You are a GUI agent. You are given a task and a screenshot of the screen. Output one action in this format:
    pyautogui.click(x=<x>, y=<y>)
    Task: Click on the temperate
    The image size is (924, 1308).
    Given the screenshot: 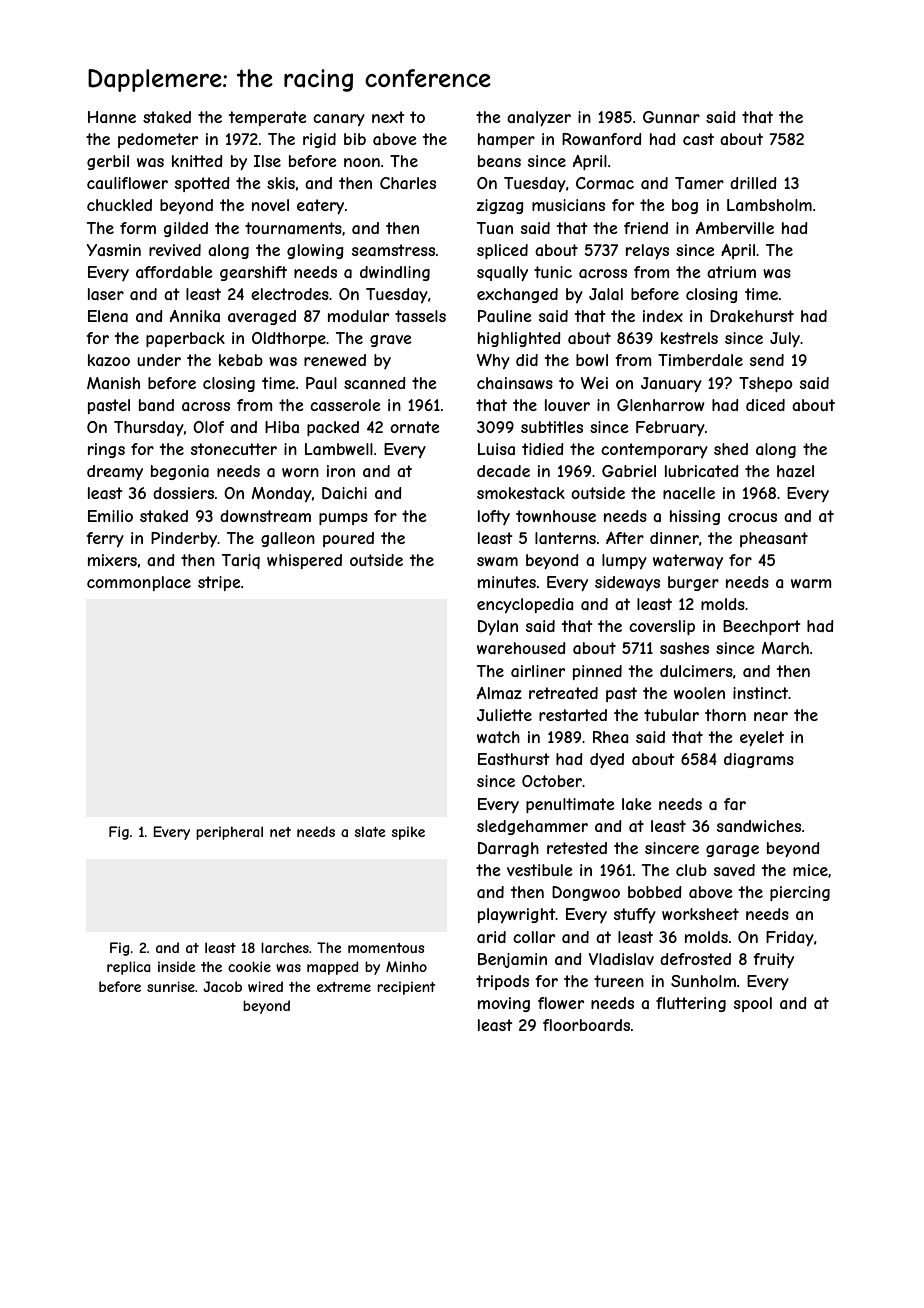 What is the action you would take?
    pyautogui.click(x=268, y=118)
